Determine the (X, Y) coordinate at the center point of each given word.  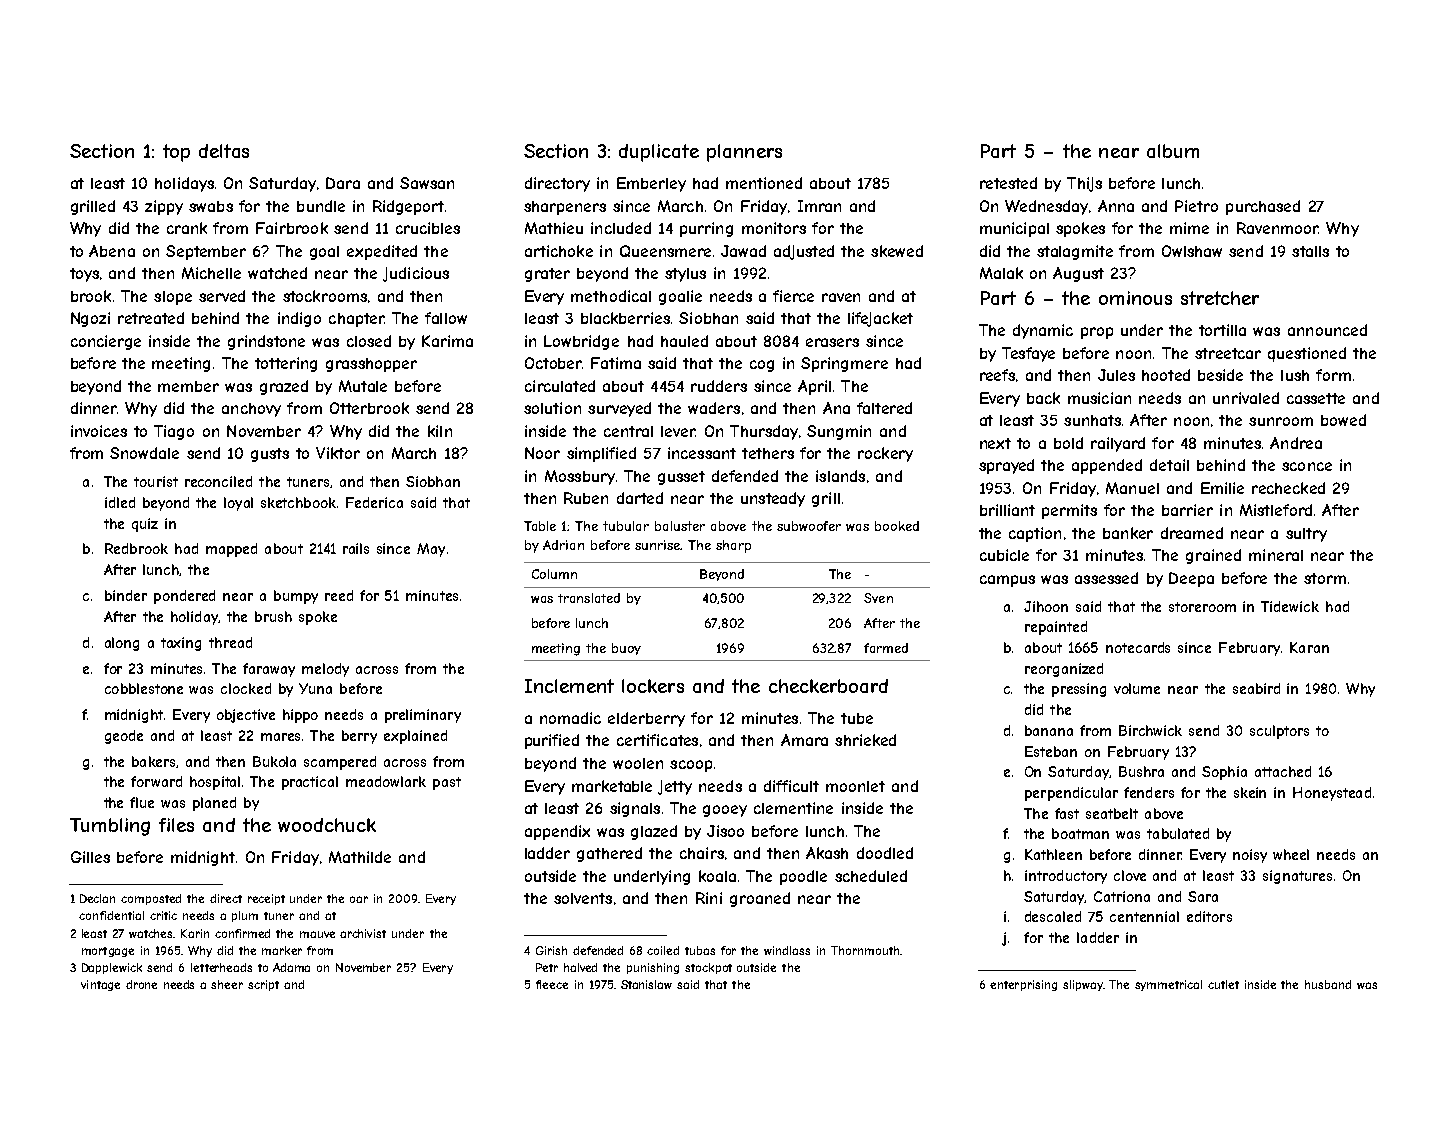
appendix (557, 832)
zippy (164, 207)
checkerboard (828, 686)
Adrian (563, 545)
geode (124, 737)
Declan (97, 898)
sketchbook (298, 502)
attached (1283, 771)
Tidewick (1290, 606)
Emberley (651, 184)
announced (1327, 330)
